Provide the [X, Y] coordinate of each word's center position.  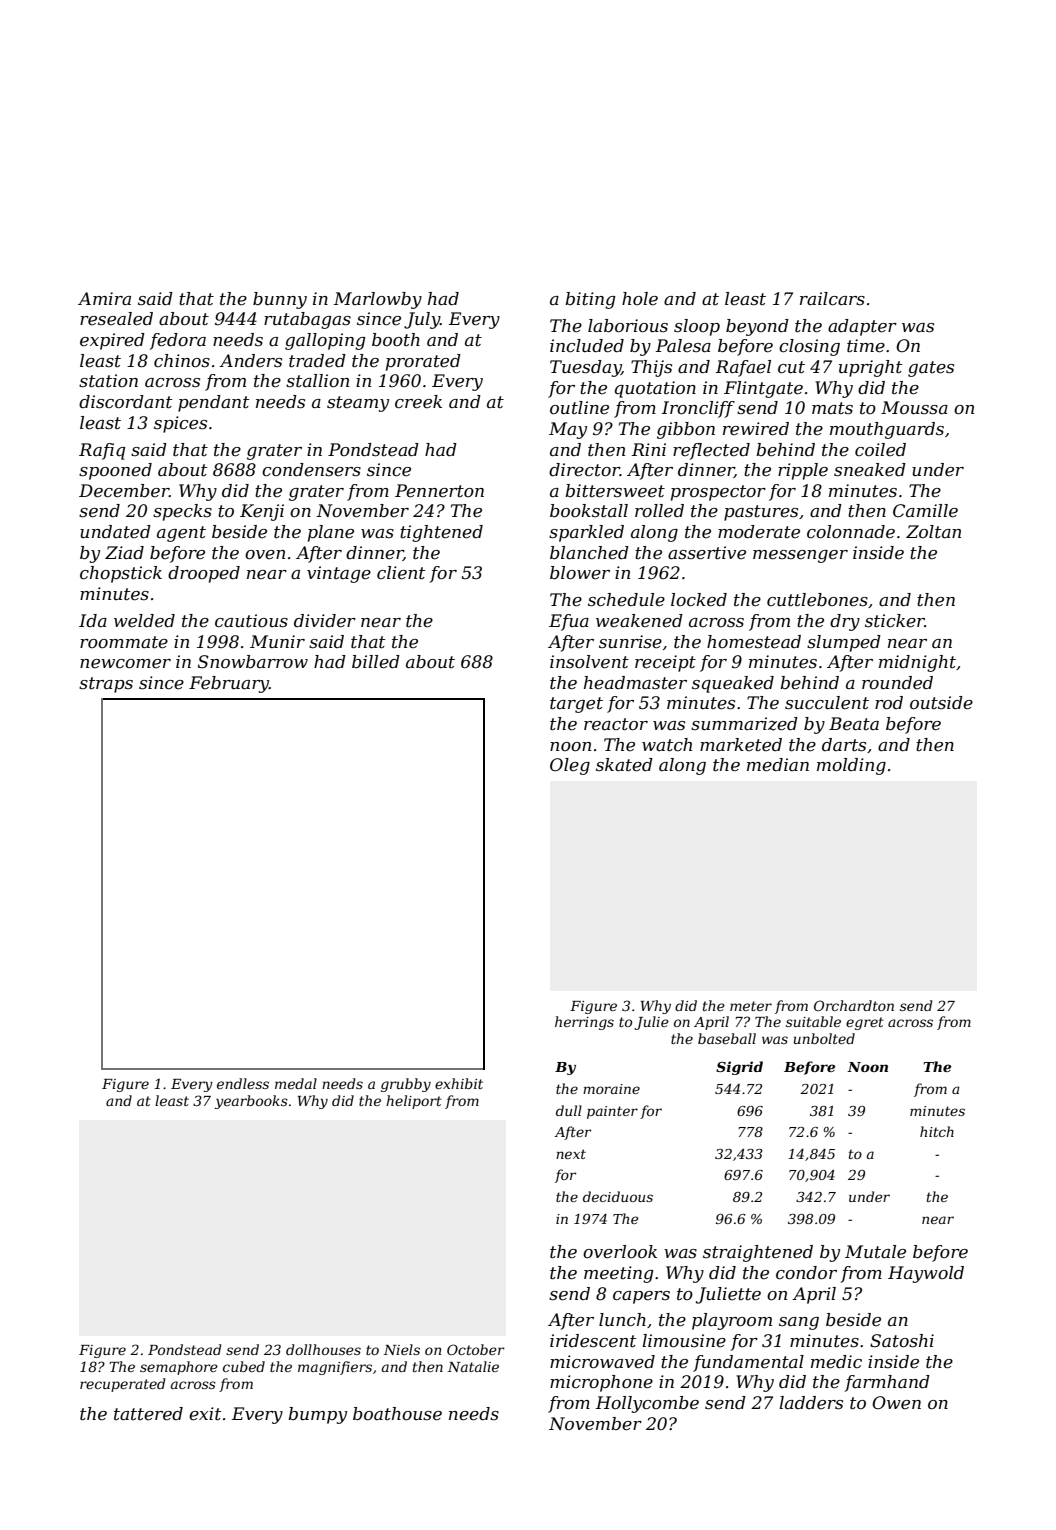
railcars [832, 299]
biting [590, 300]
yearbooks [251, 1102]
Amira [104, 298]
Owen [896, 1402]
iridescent [593, 1341]
